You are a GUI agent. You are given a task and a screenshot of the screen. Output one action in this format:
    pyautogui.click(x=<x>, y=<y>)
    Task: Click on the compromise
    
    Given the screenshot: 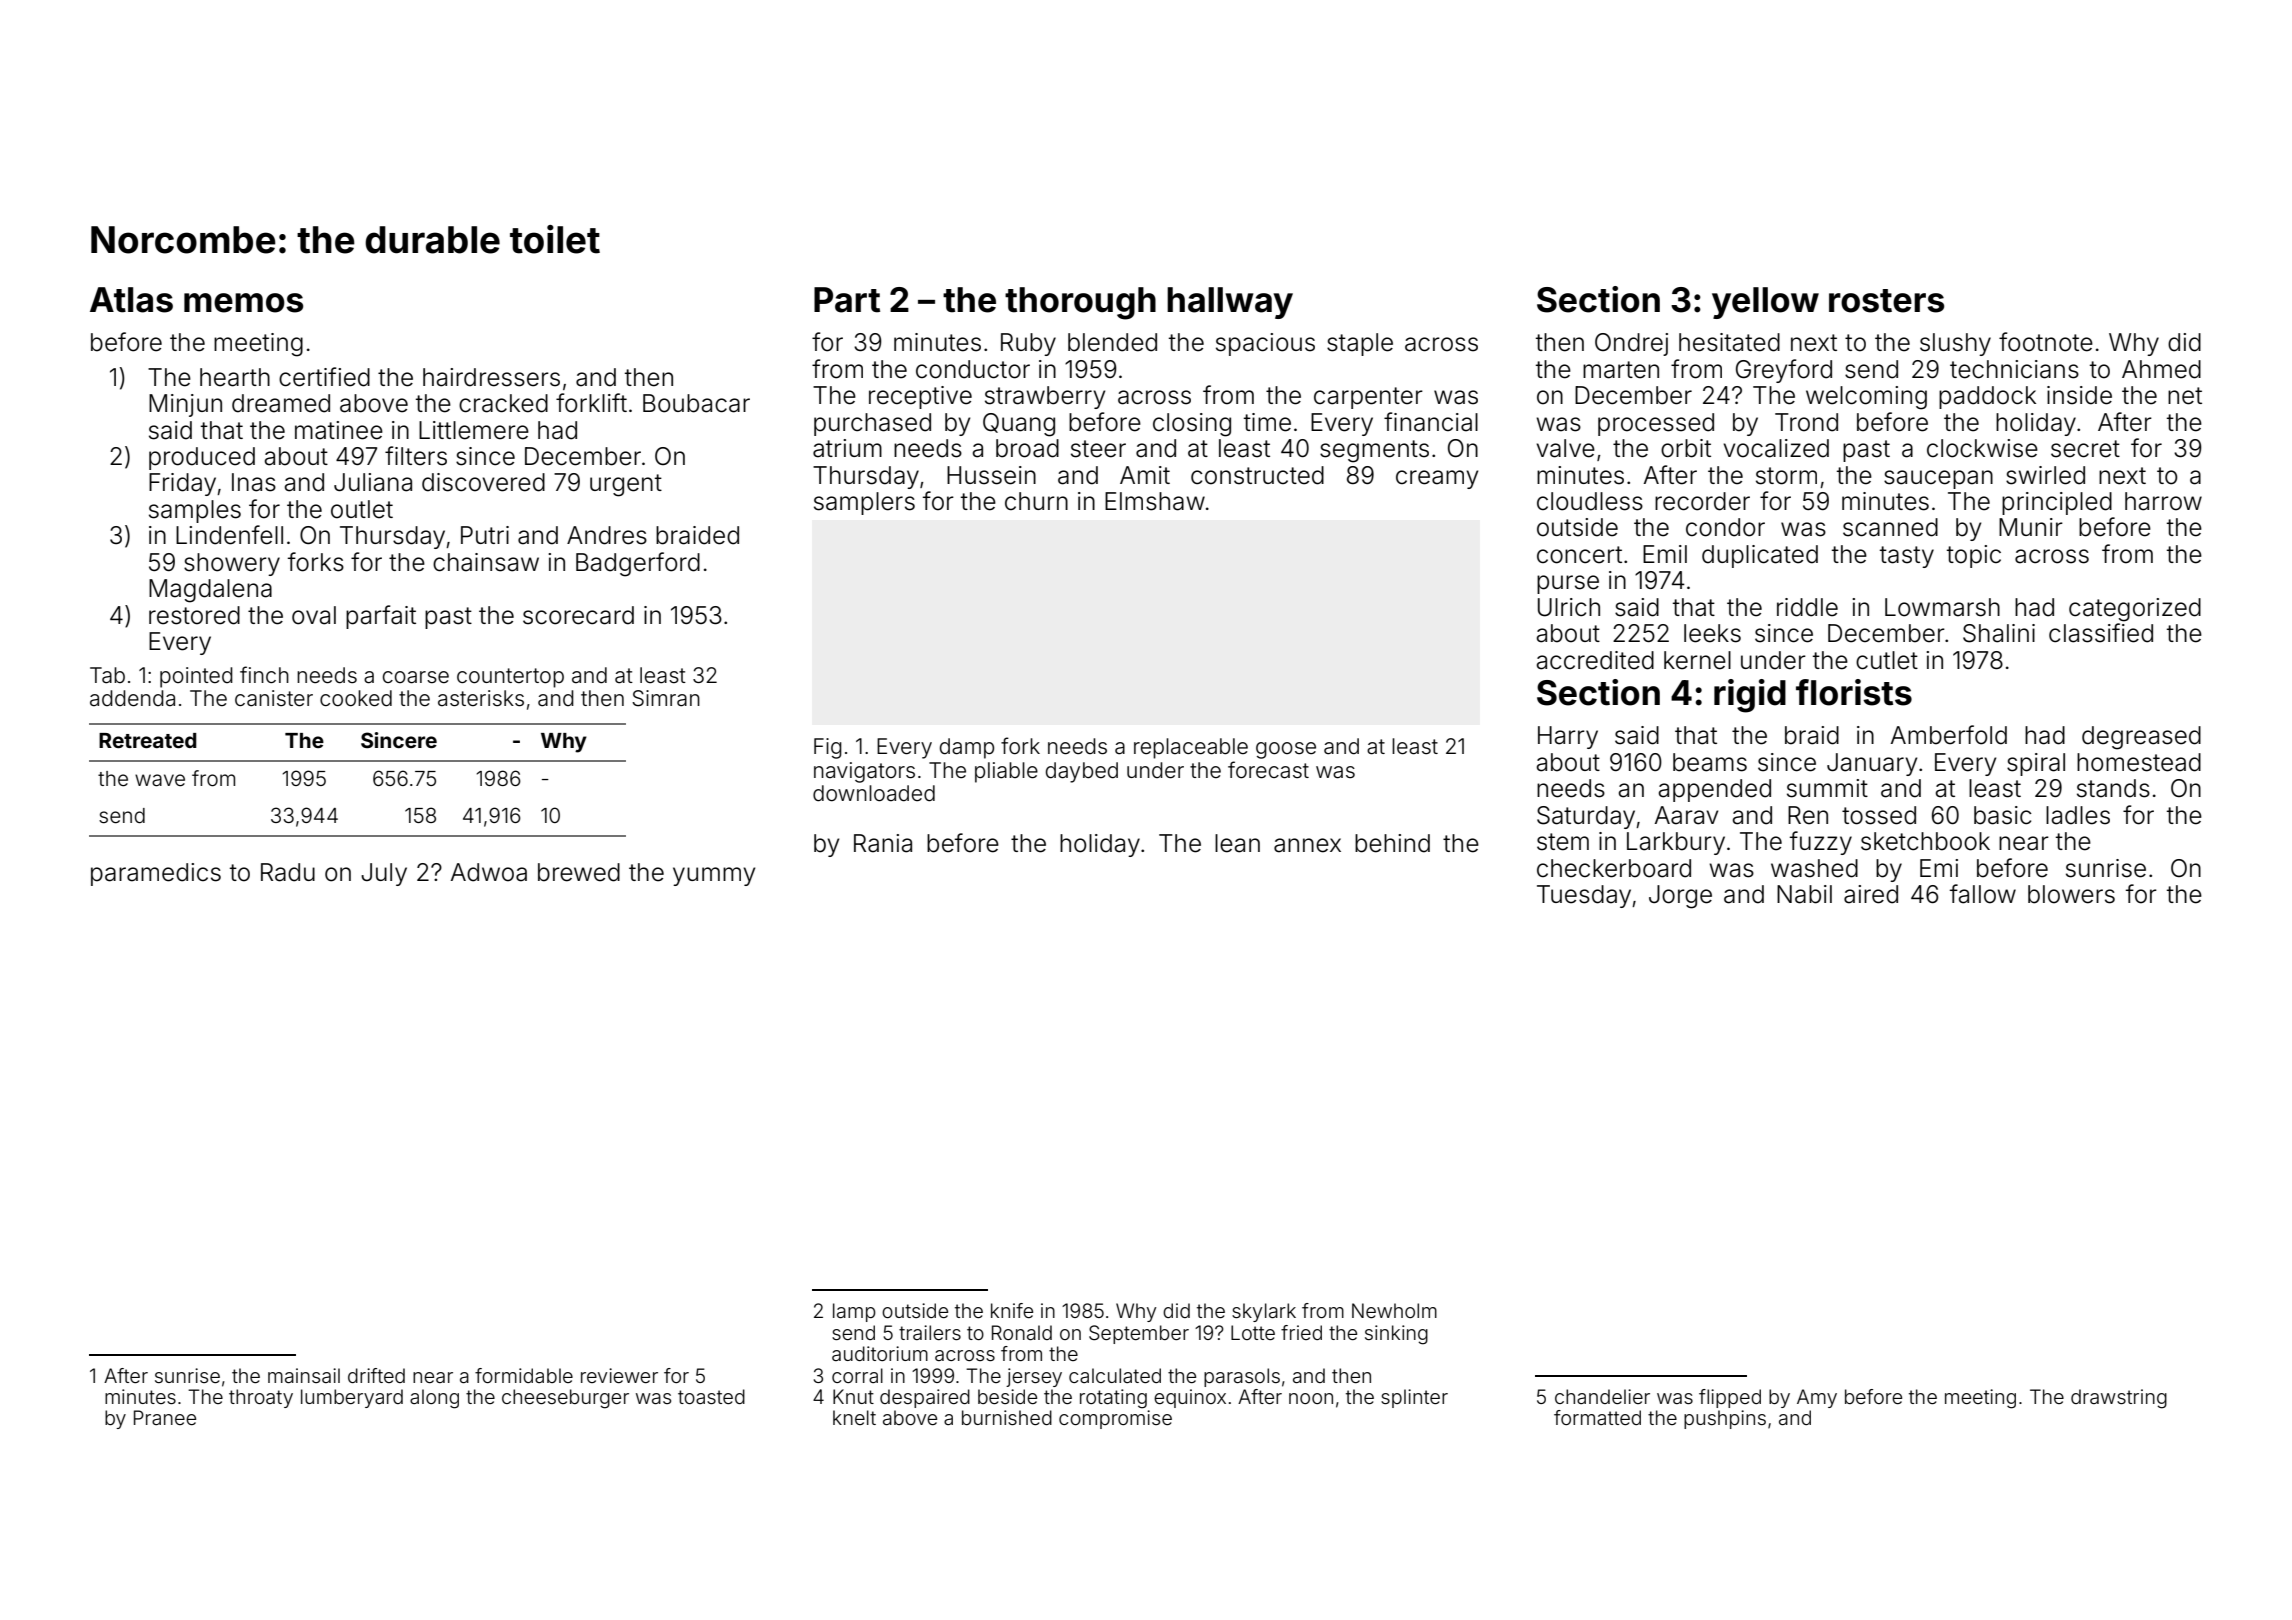 What is the action you would take?
    pyautogui.click(x=1115, y=1419)
